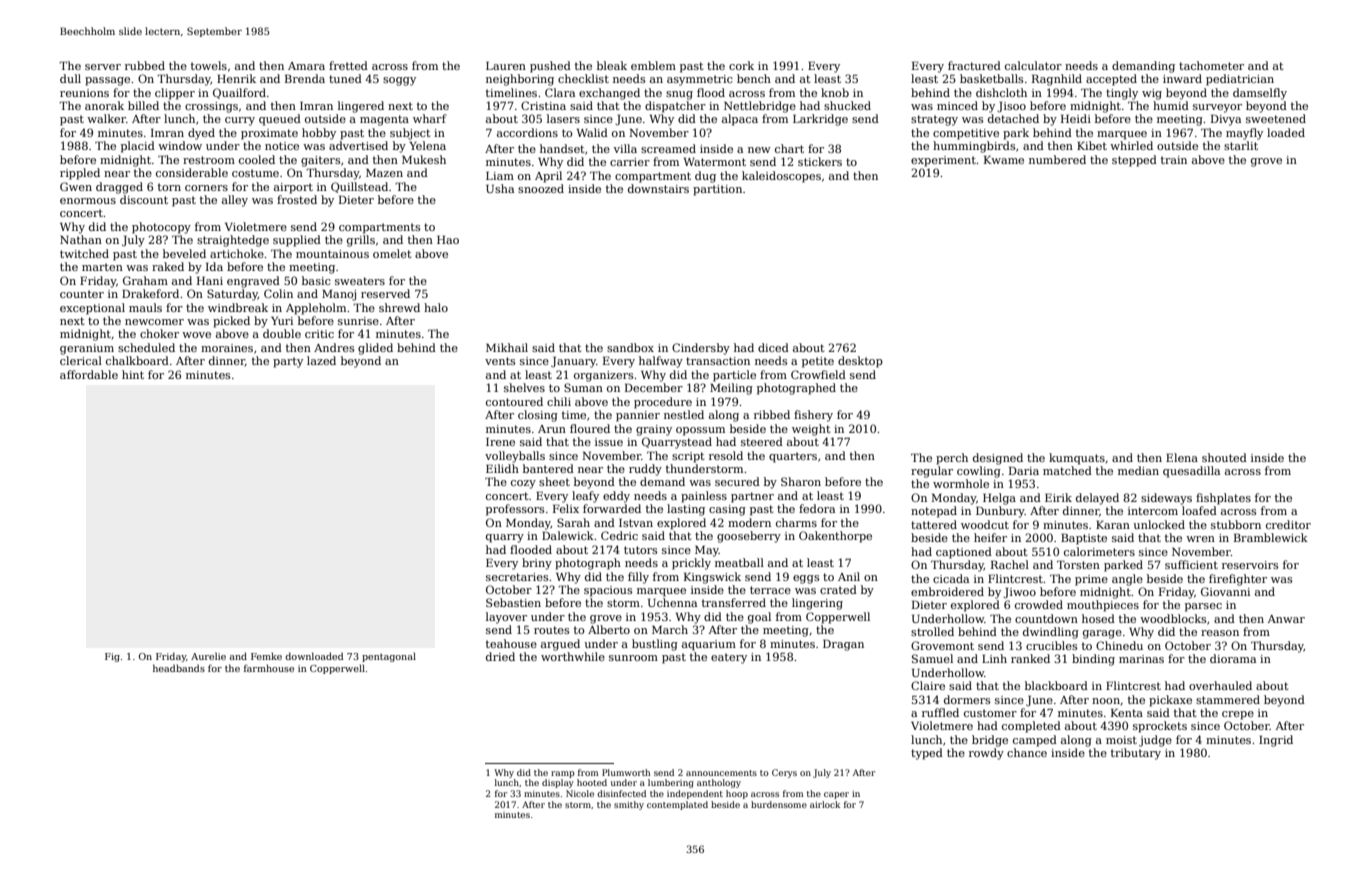 The width and height of the screenshot is (1372, 887). Describe the element at coordinates (103, 67) in the screenshot. I see `server` at that location.
